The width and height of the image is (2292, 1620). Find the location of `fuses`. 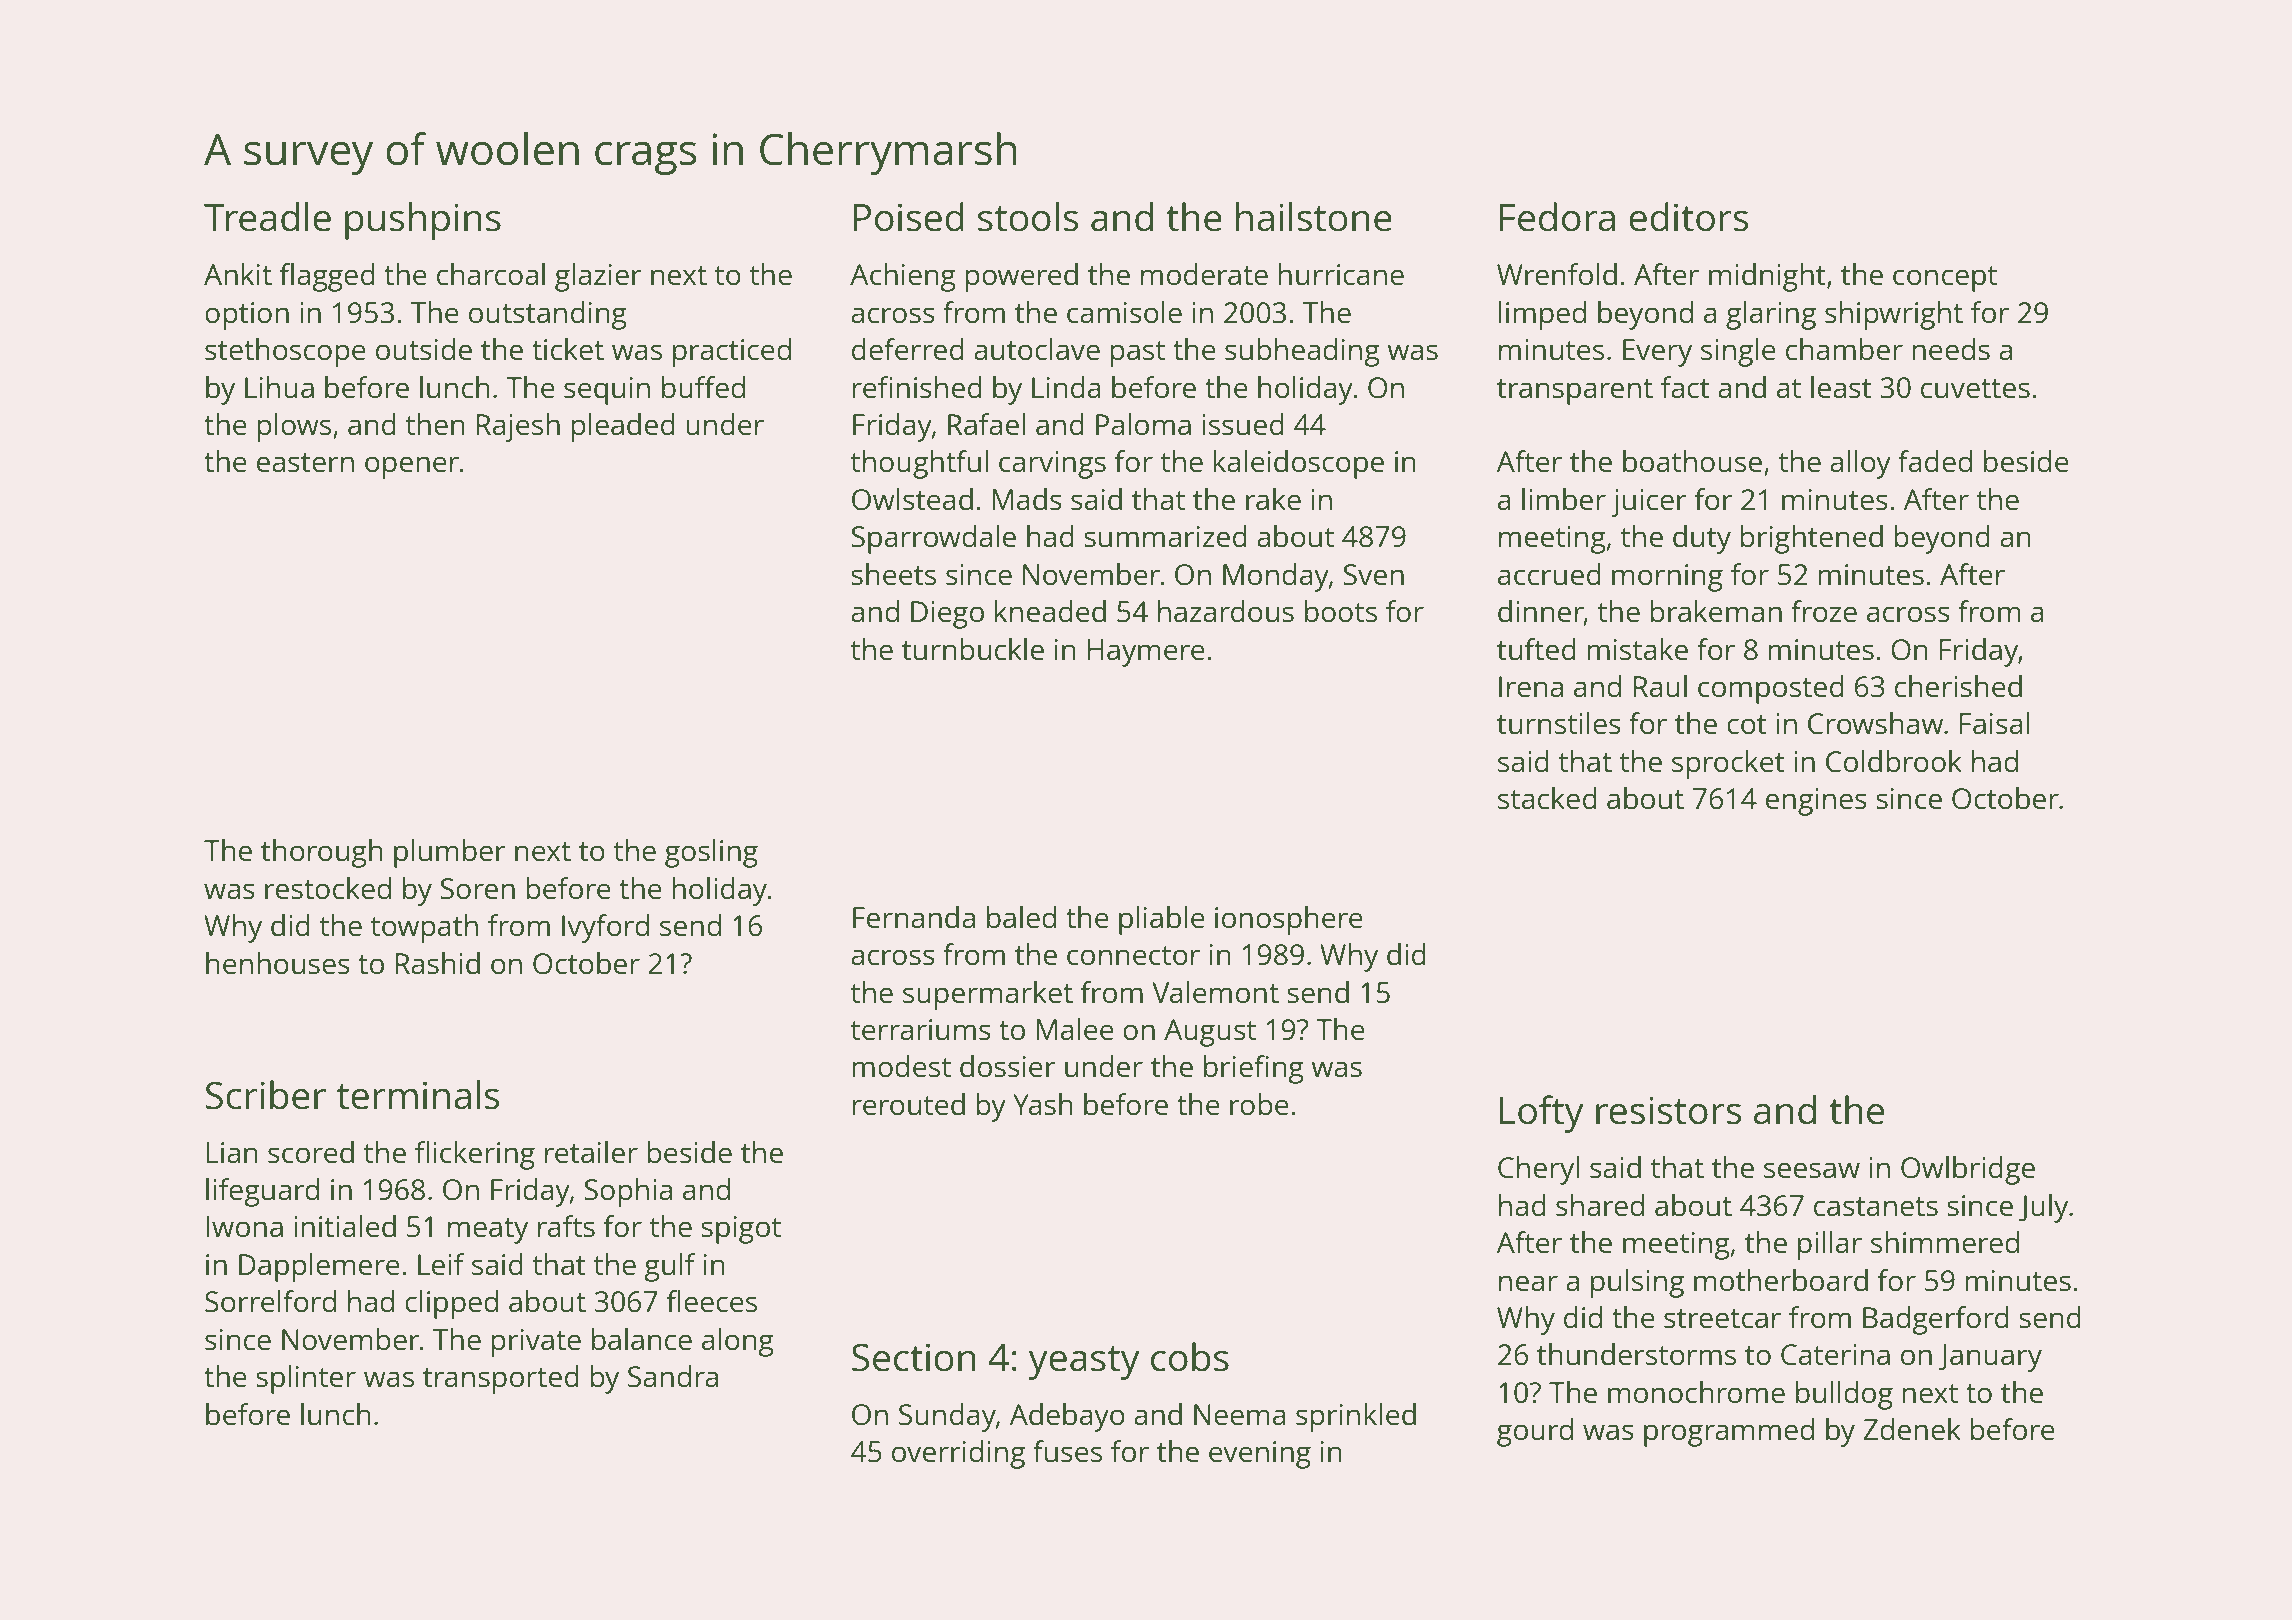

fuses is located at coordinates (1067, 1451).
